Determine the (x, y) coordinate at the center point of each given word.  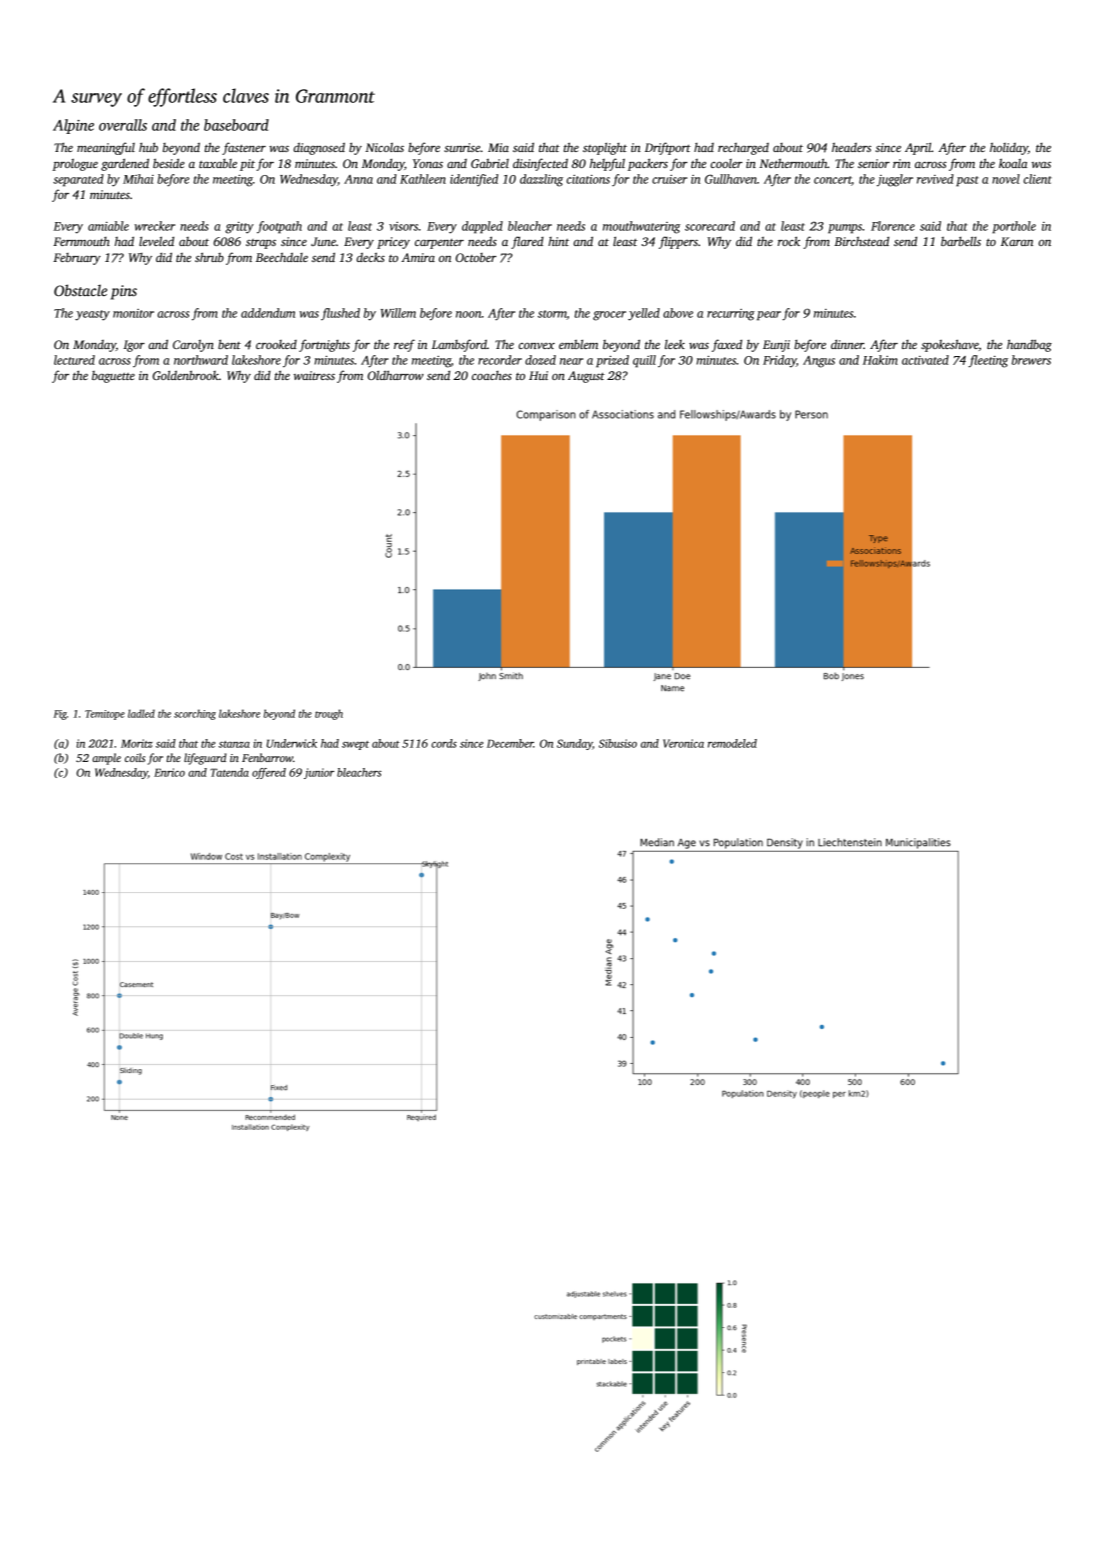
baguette (113, 377)
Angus (819, 362)
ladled (141, 713)
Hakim (880, 360)
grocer (609, 316)
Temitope (105, 715)
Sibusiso (618, 743)
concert (833, 181)
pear (769, 316)
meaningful (106, 148)
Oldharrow (396, 375)
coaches (492, 375)
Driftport (668, 148)
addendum (268, 313)
